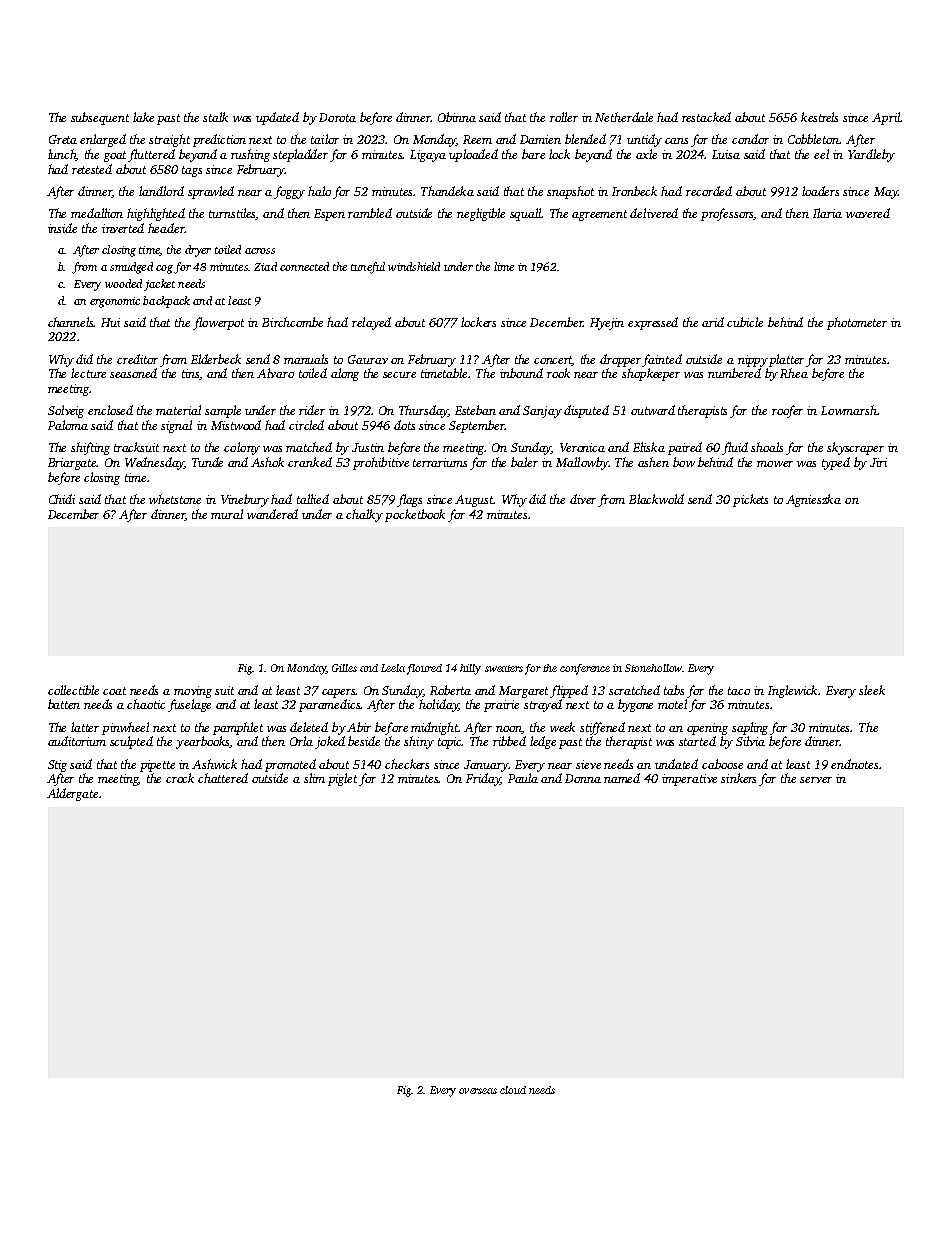 The image size is (952, 1233). I want to click on taco, so click(739, 691).
